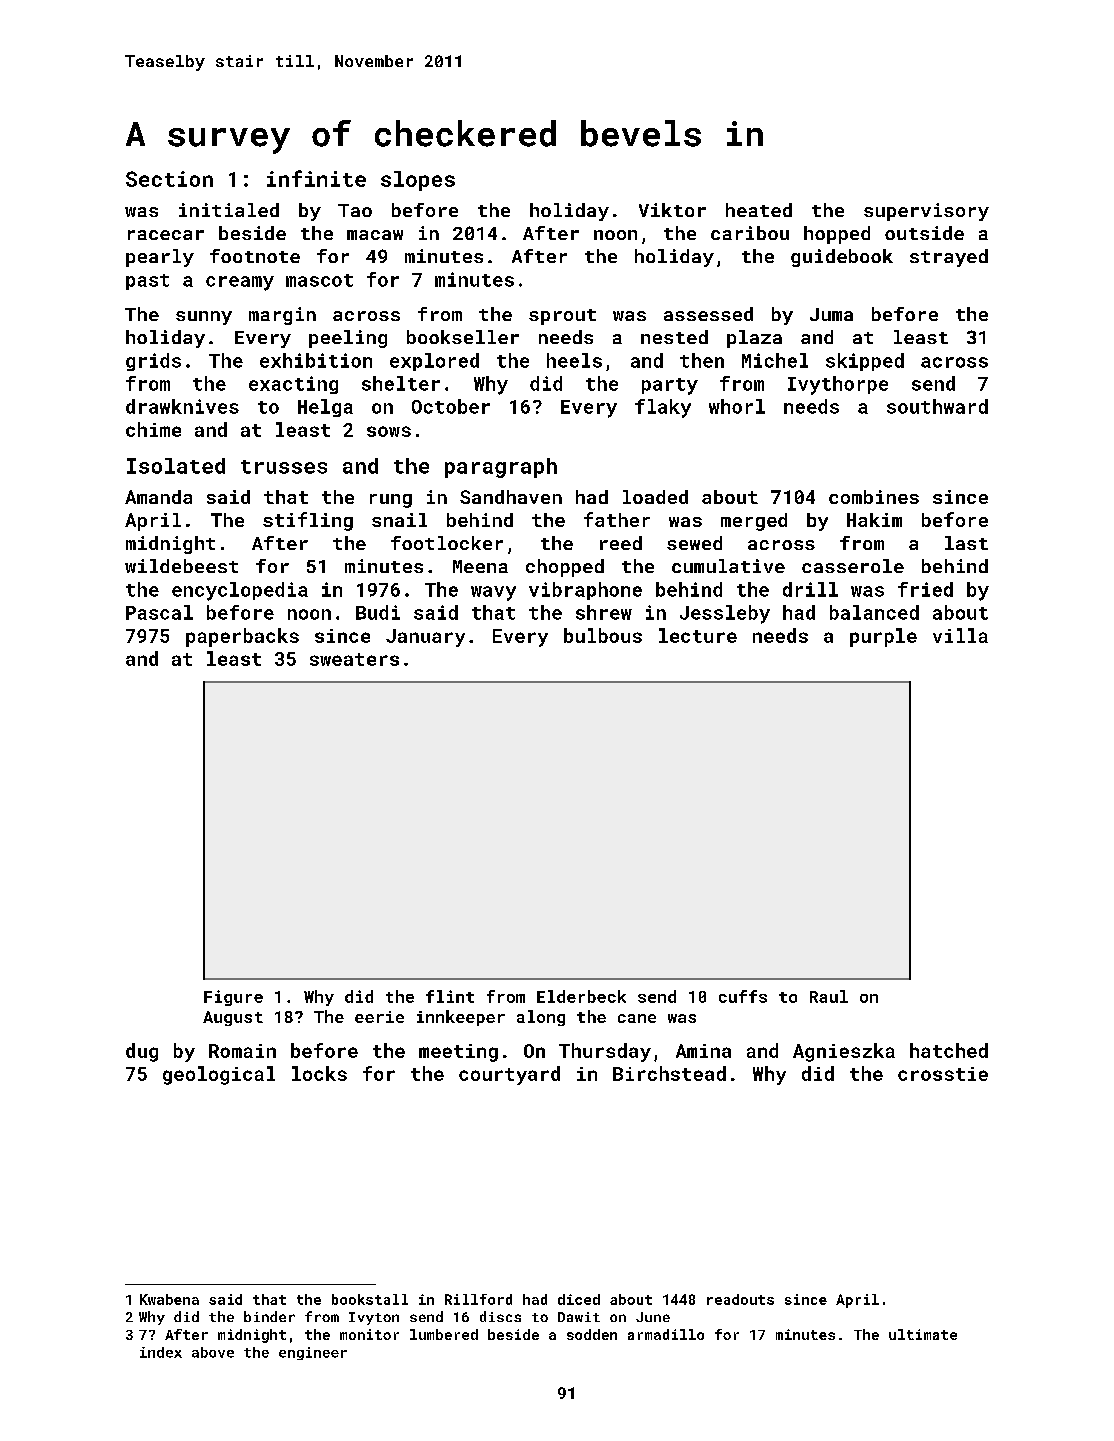  Describe the element at coordinates (233, 998) in the page. I see `Figure` at that location.
